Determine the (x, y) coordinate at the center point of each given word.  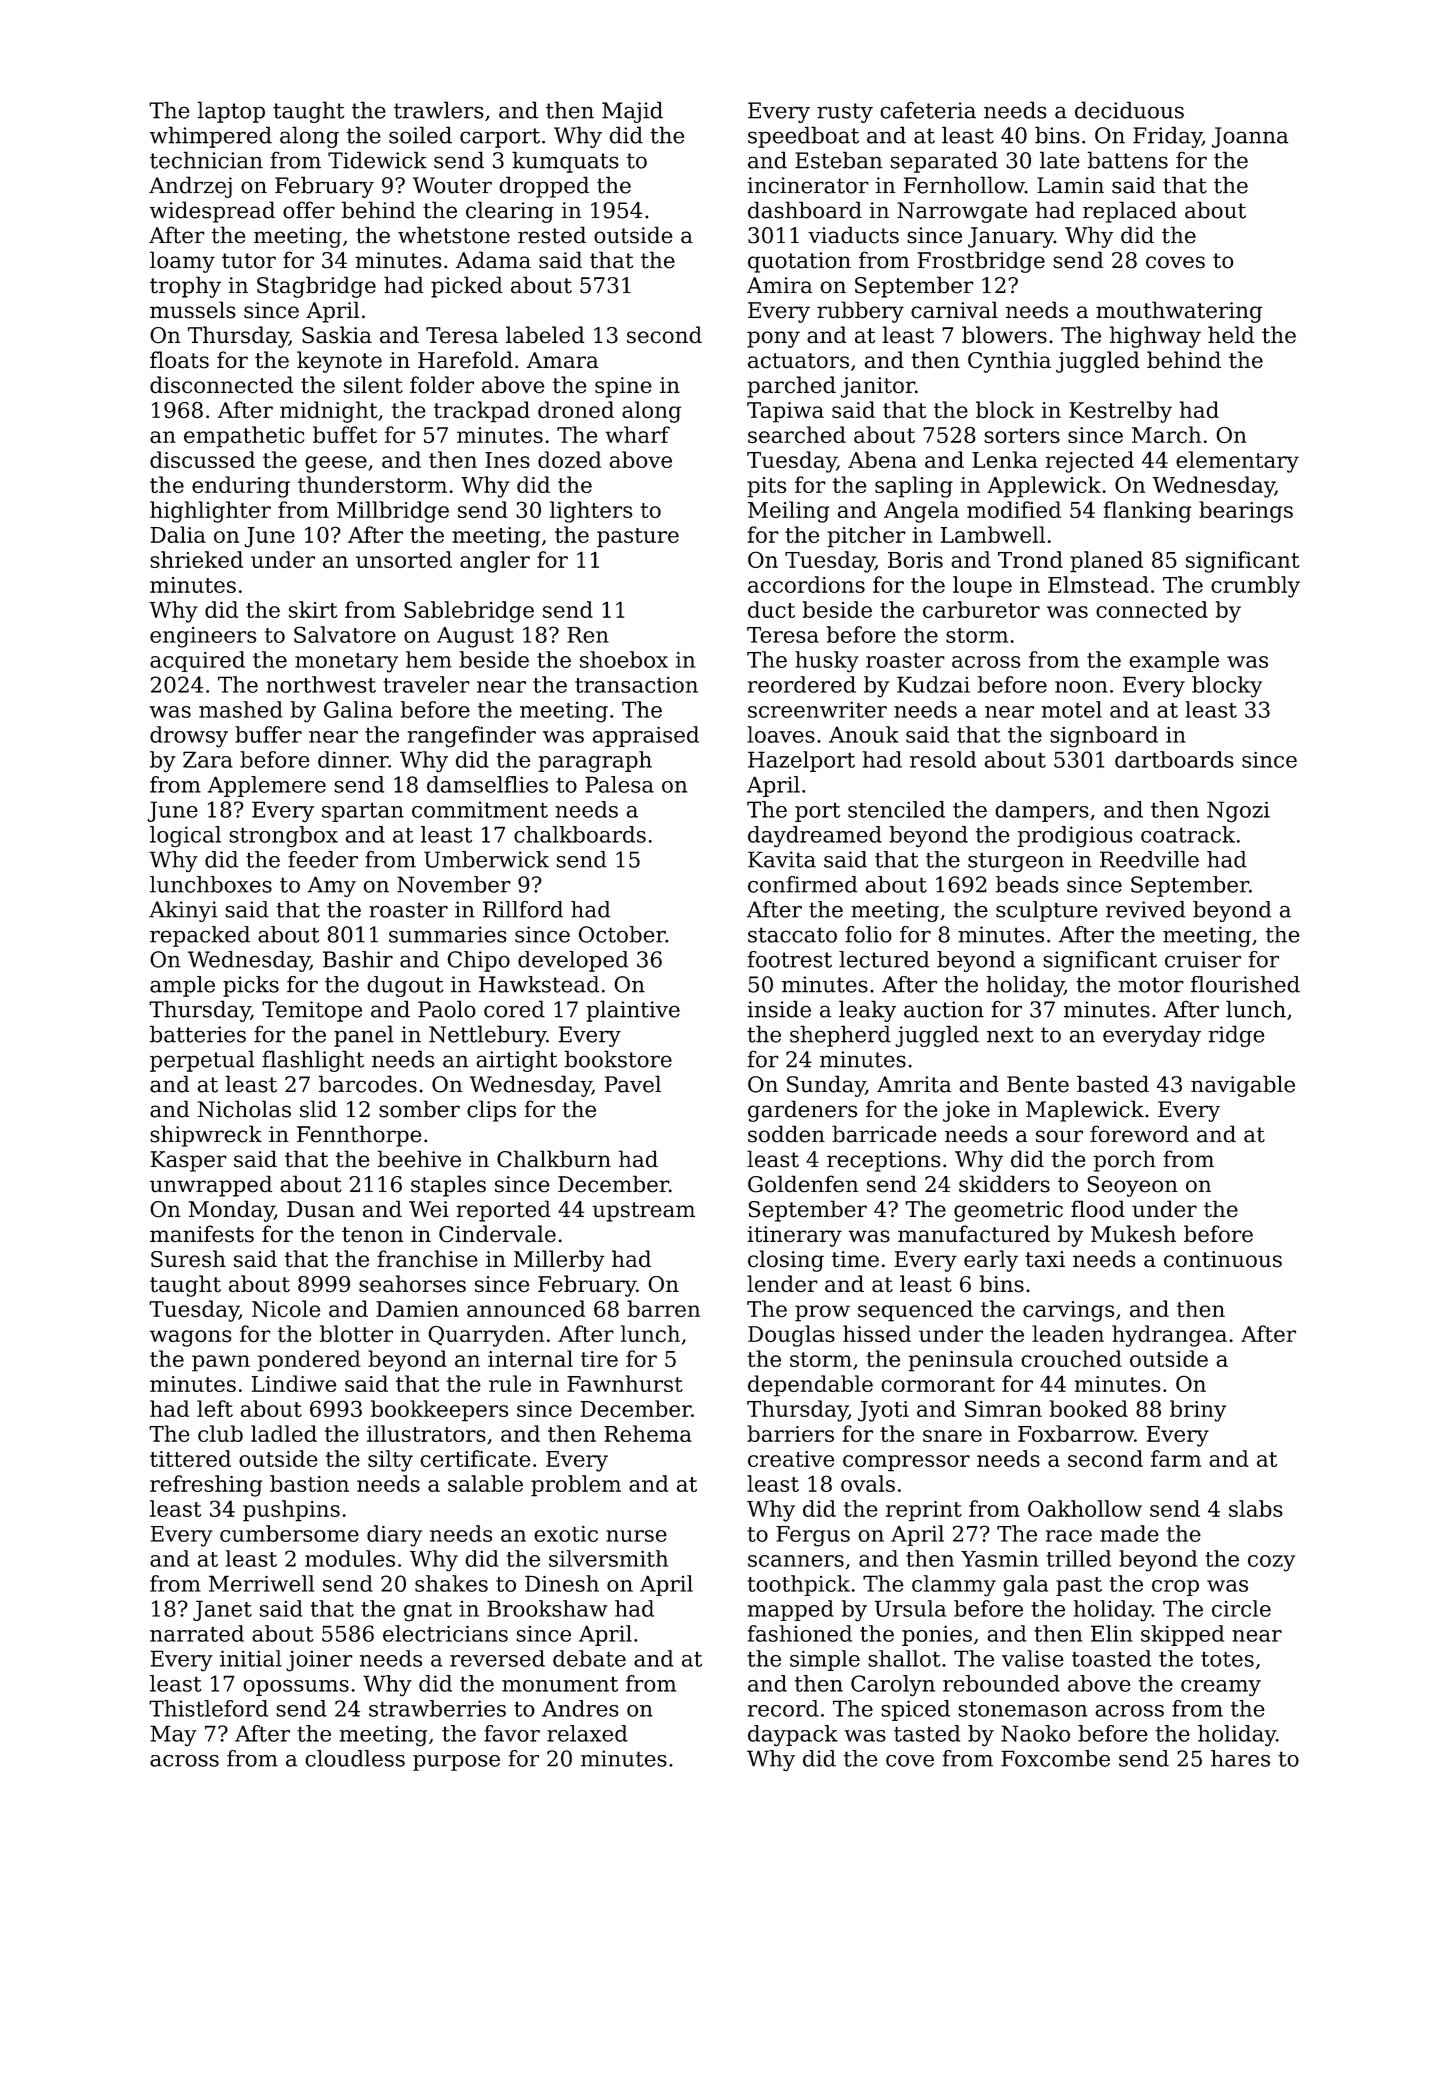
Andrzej (190, 187)
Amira (779, 285)
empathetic (244, 437)
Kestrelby (1120, 412)
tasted (927, 1733)
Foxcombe (1055, 1758)
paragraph (595, 762)
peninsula (961, 1361)
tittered (190, 1458)
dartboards (1174, 759)
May (173, 1735)
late (1060, 160)
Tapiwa (785, 412)
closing (786, 1261)
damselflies (487, 784)
